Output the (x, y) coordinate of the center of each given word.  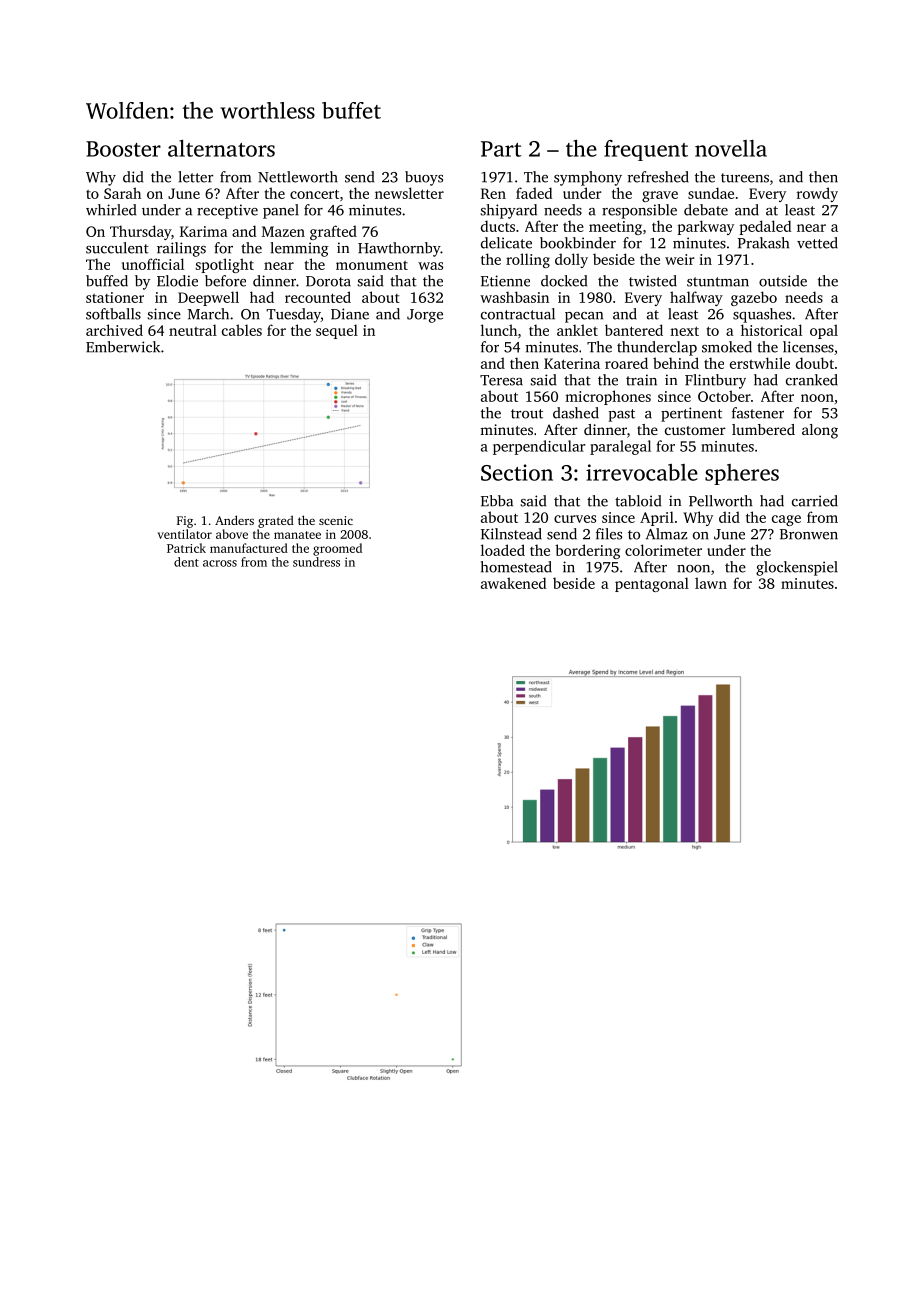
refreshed (658, 177)
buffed (107, 281)
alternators (221, 148)
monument (372, 265)
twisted (653, 281)
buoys (424, 178)
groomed (337, 549)
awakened (513, 583)
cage (786, 520)
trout (527, 414)
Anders (234, 520)
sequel (337, 331)
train (641, 380)
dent (186, 562)
